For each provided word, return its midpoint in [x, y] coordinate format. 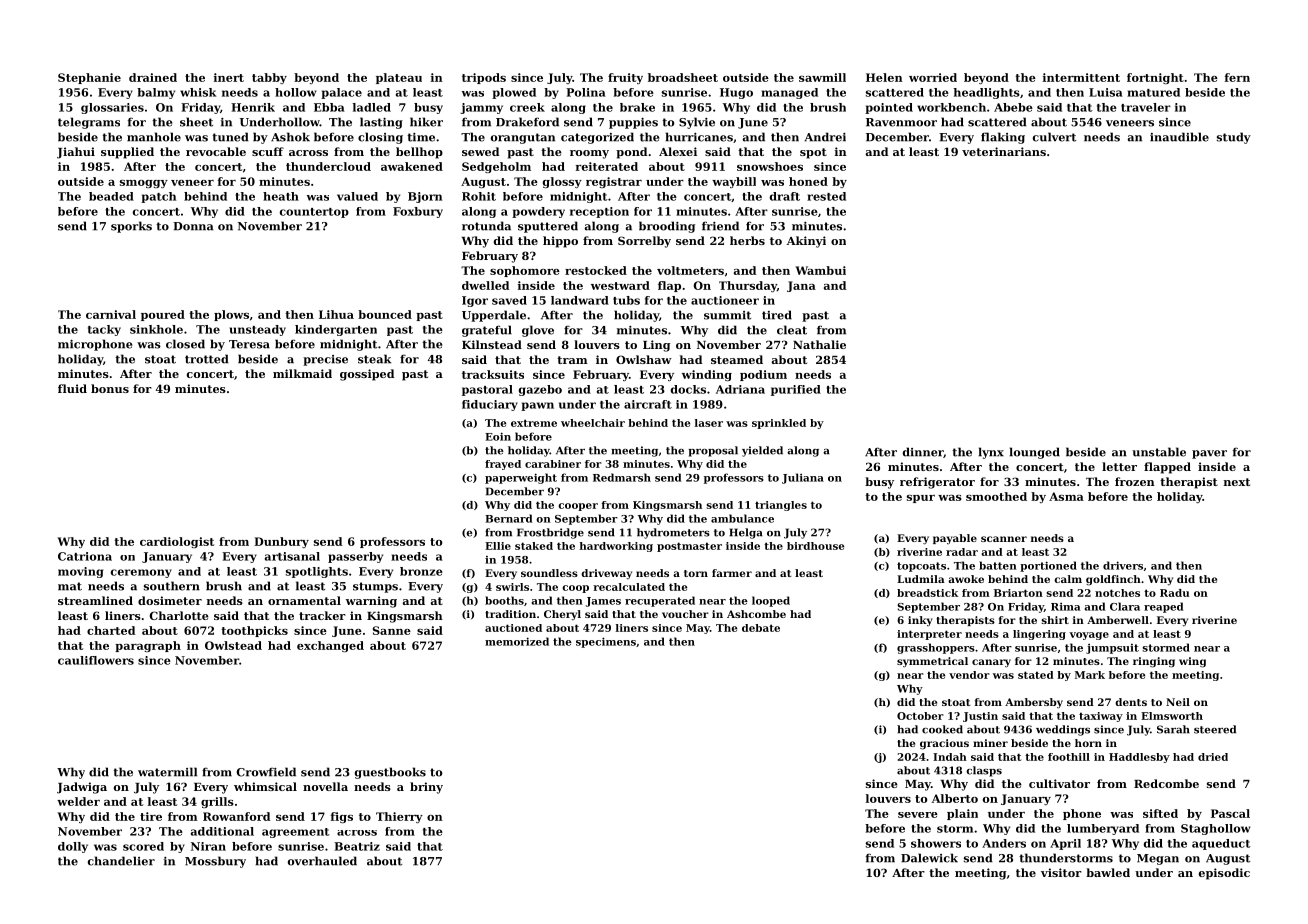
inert [229, 77]
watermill [167, 772]
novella [325, 786]
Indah [950, 757]
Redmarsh [622, 477]
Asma [1066, 496]
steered [1215, 729]
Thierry [399, 817]
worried [933, 77]
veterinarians [1004, 151]
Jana [801, 286]
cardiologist [177, 542]
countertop [314, 213]
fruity [625, 78]
